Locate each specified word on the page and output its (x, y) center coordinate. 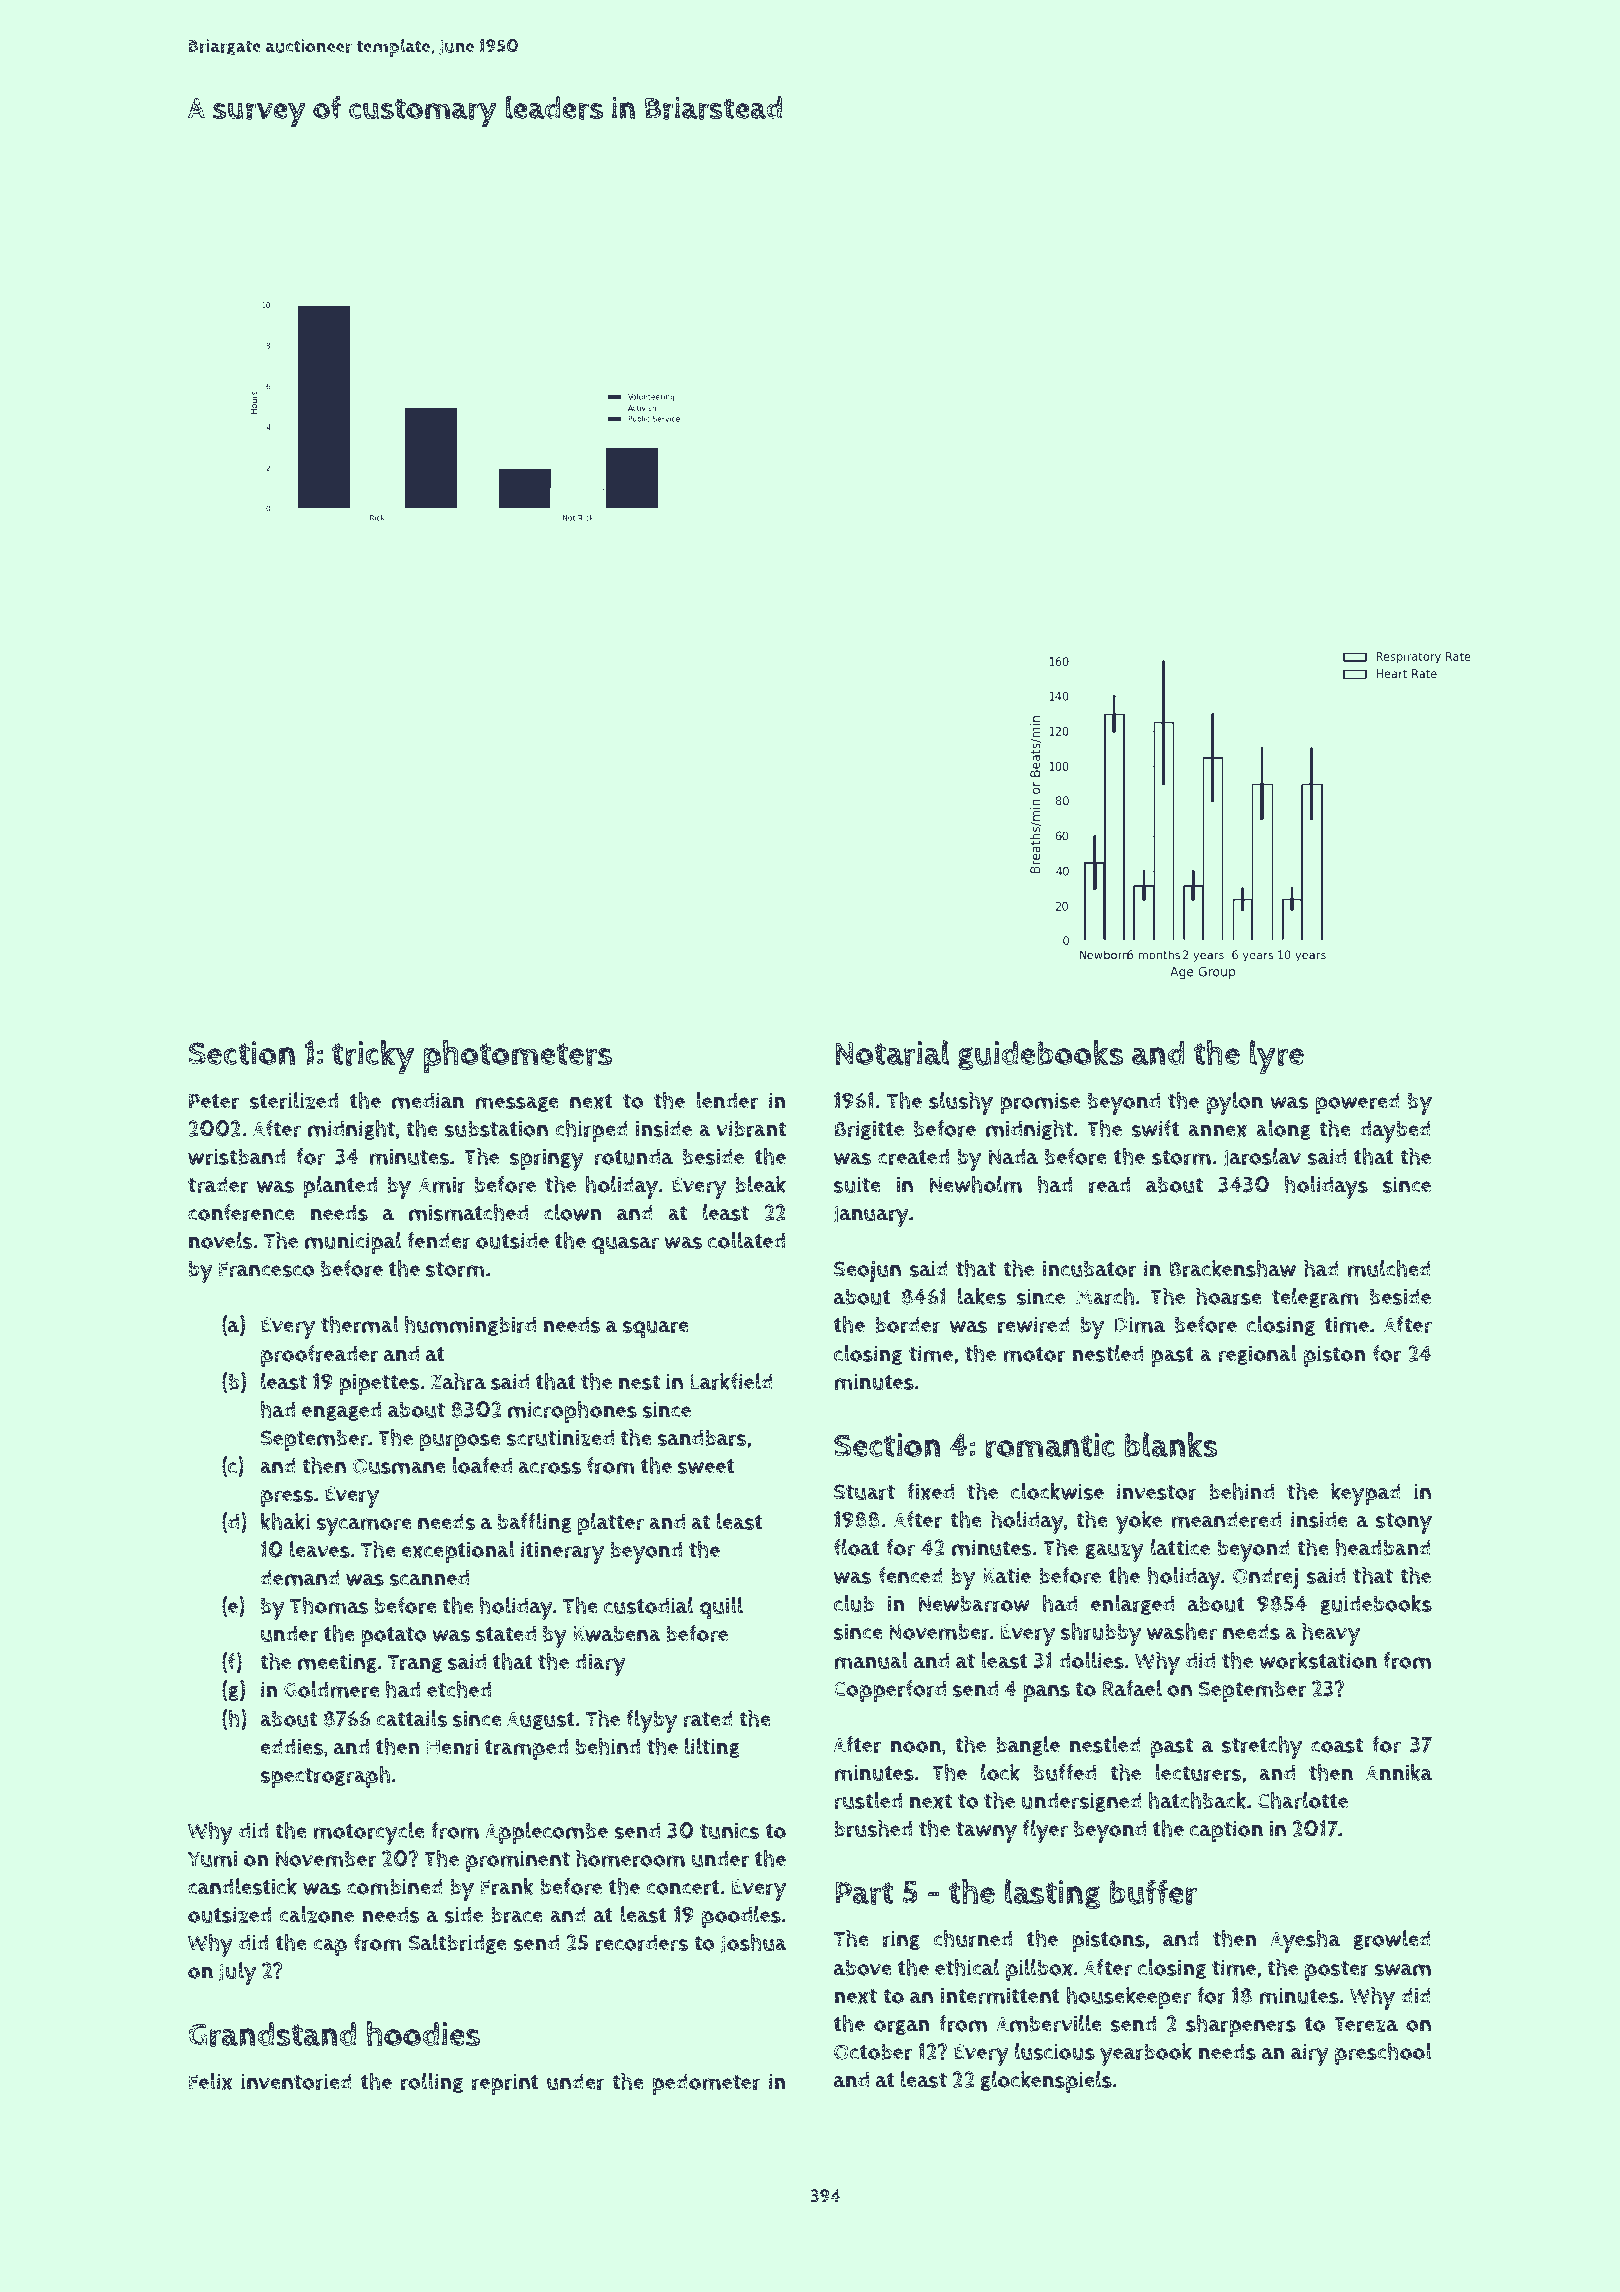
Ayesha (1305, 1941)
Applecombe (546, 1833)
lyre (1277, 1057)
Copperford (890, 1691)
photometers (517, 1056)
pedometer (706, 2084)
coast (1337, 1745)
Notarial (892, 1053)
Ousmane (399, 1466)
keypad (1366, 1494)
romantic (1050, 1445)
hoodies (423, 2034)
